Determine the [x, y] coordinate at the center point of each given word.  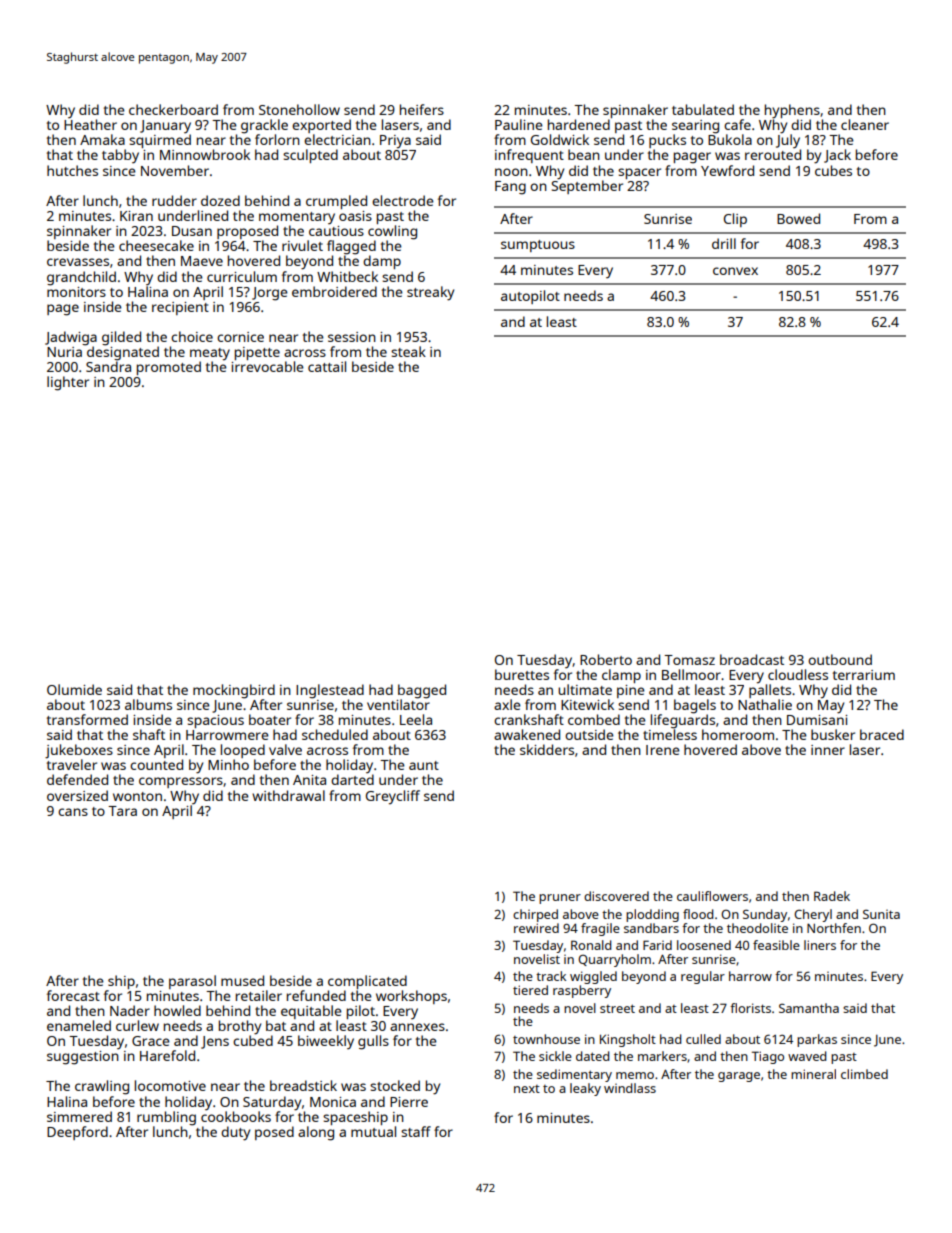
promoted [169, 368]
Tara [122, 811]
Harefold [167, 1055]
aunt [424, 765]
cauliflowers [712, 896]
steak [408, 351]
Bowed [798, 218]
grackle [264, 126]
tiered [530, 990]
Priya [395, 142]
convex [735, 271]
